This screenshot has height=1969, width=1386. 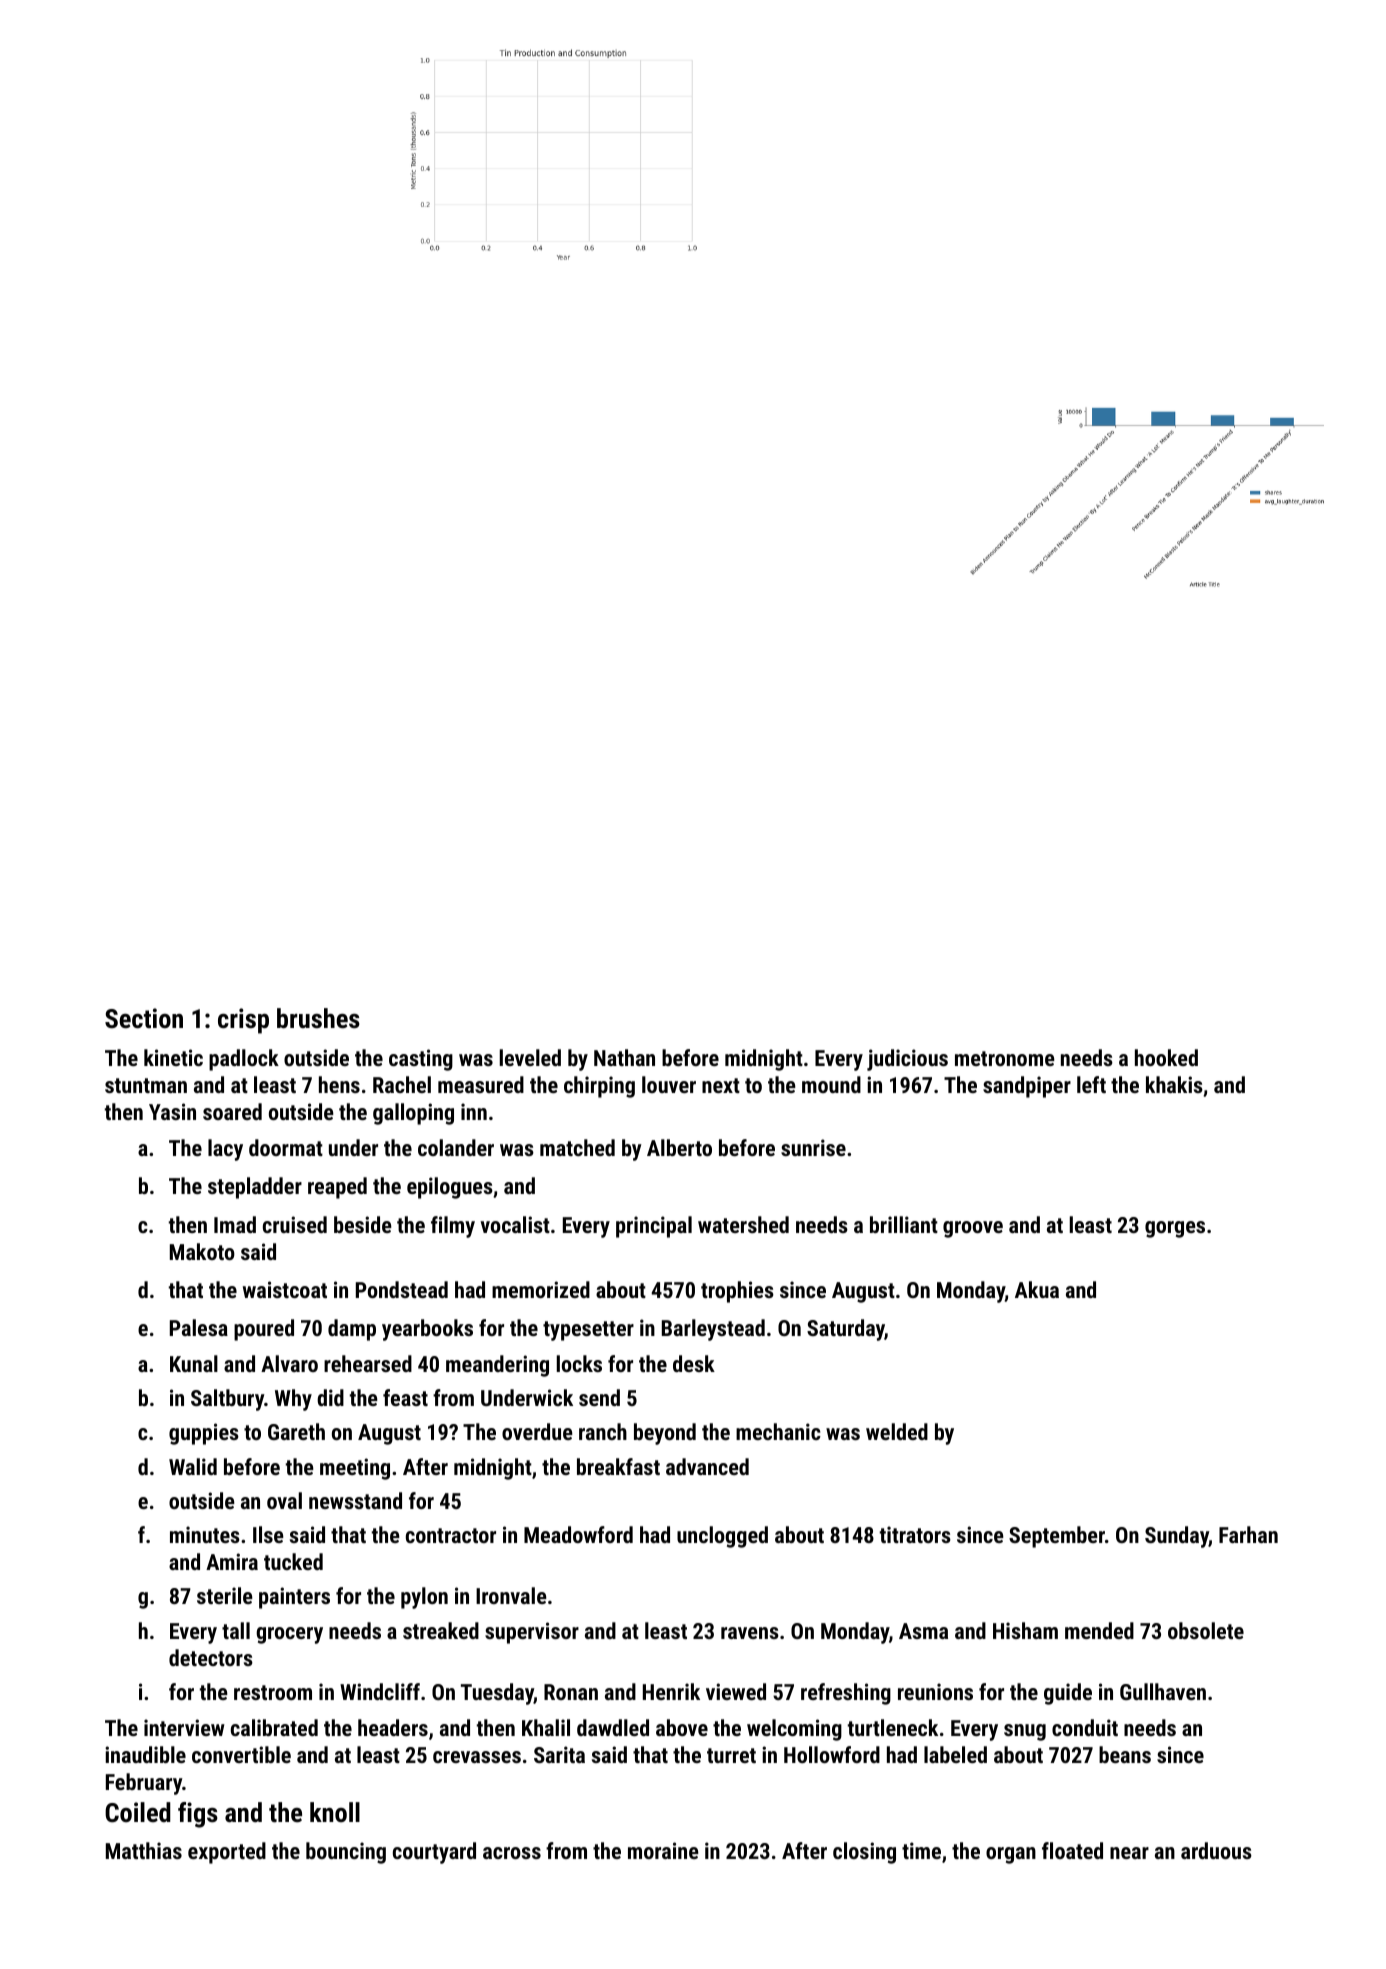 I want to click on exported, so click(x=227, y=1853).
